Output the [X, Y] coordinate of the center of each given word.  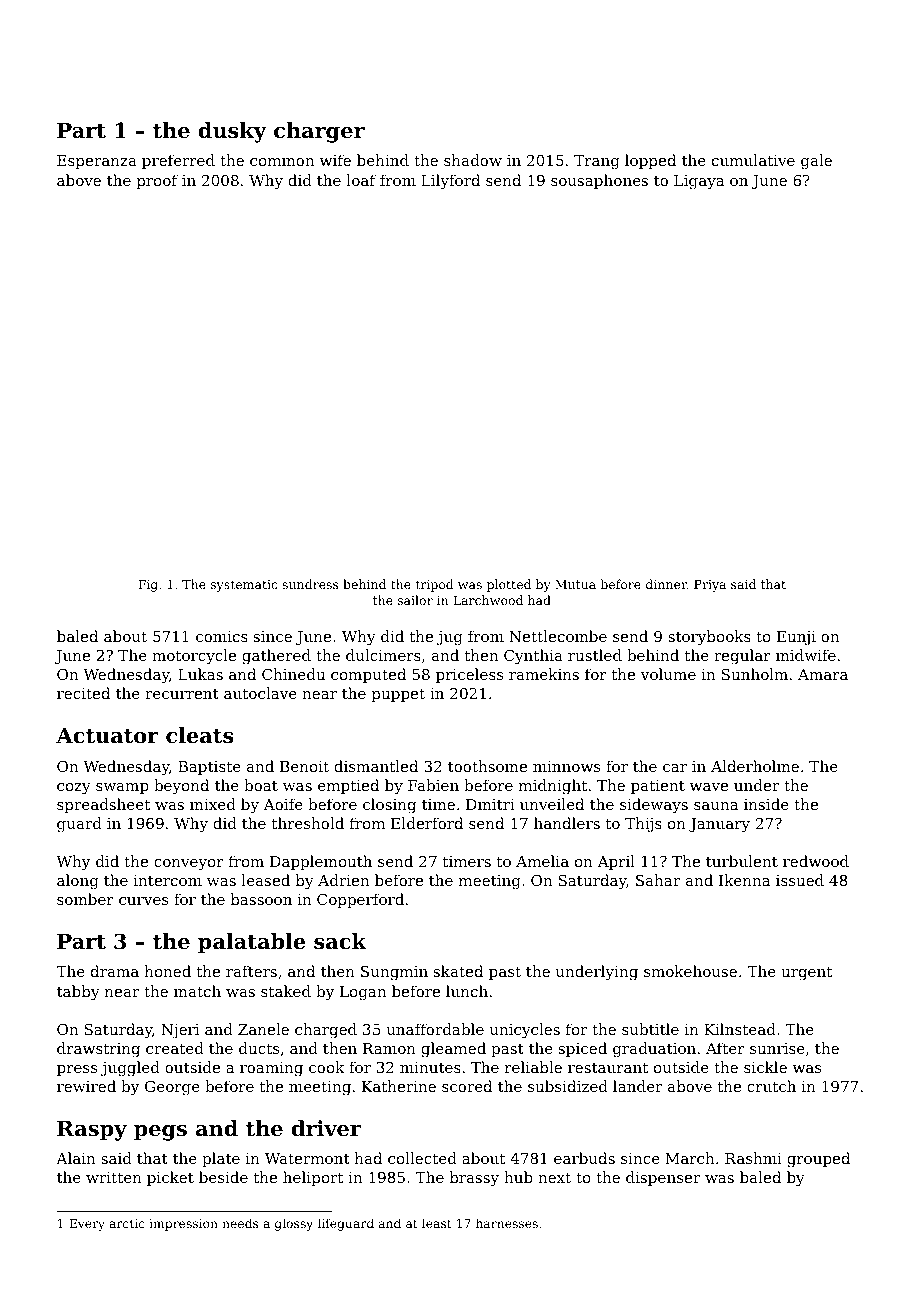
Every [87, 1225]
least [437, 1223]
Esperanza [97, 162]
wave [709, 787]
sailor [415, 600]
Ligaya [699, 182]
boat [261, 785]
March [690, 1158]
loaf [361, 180]
